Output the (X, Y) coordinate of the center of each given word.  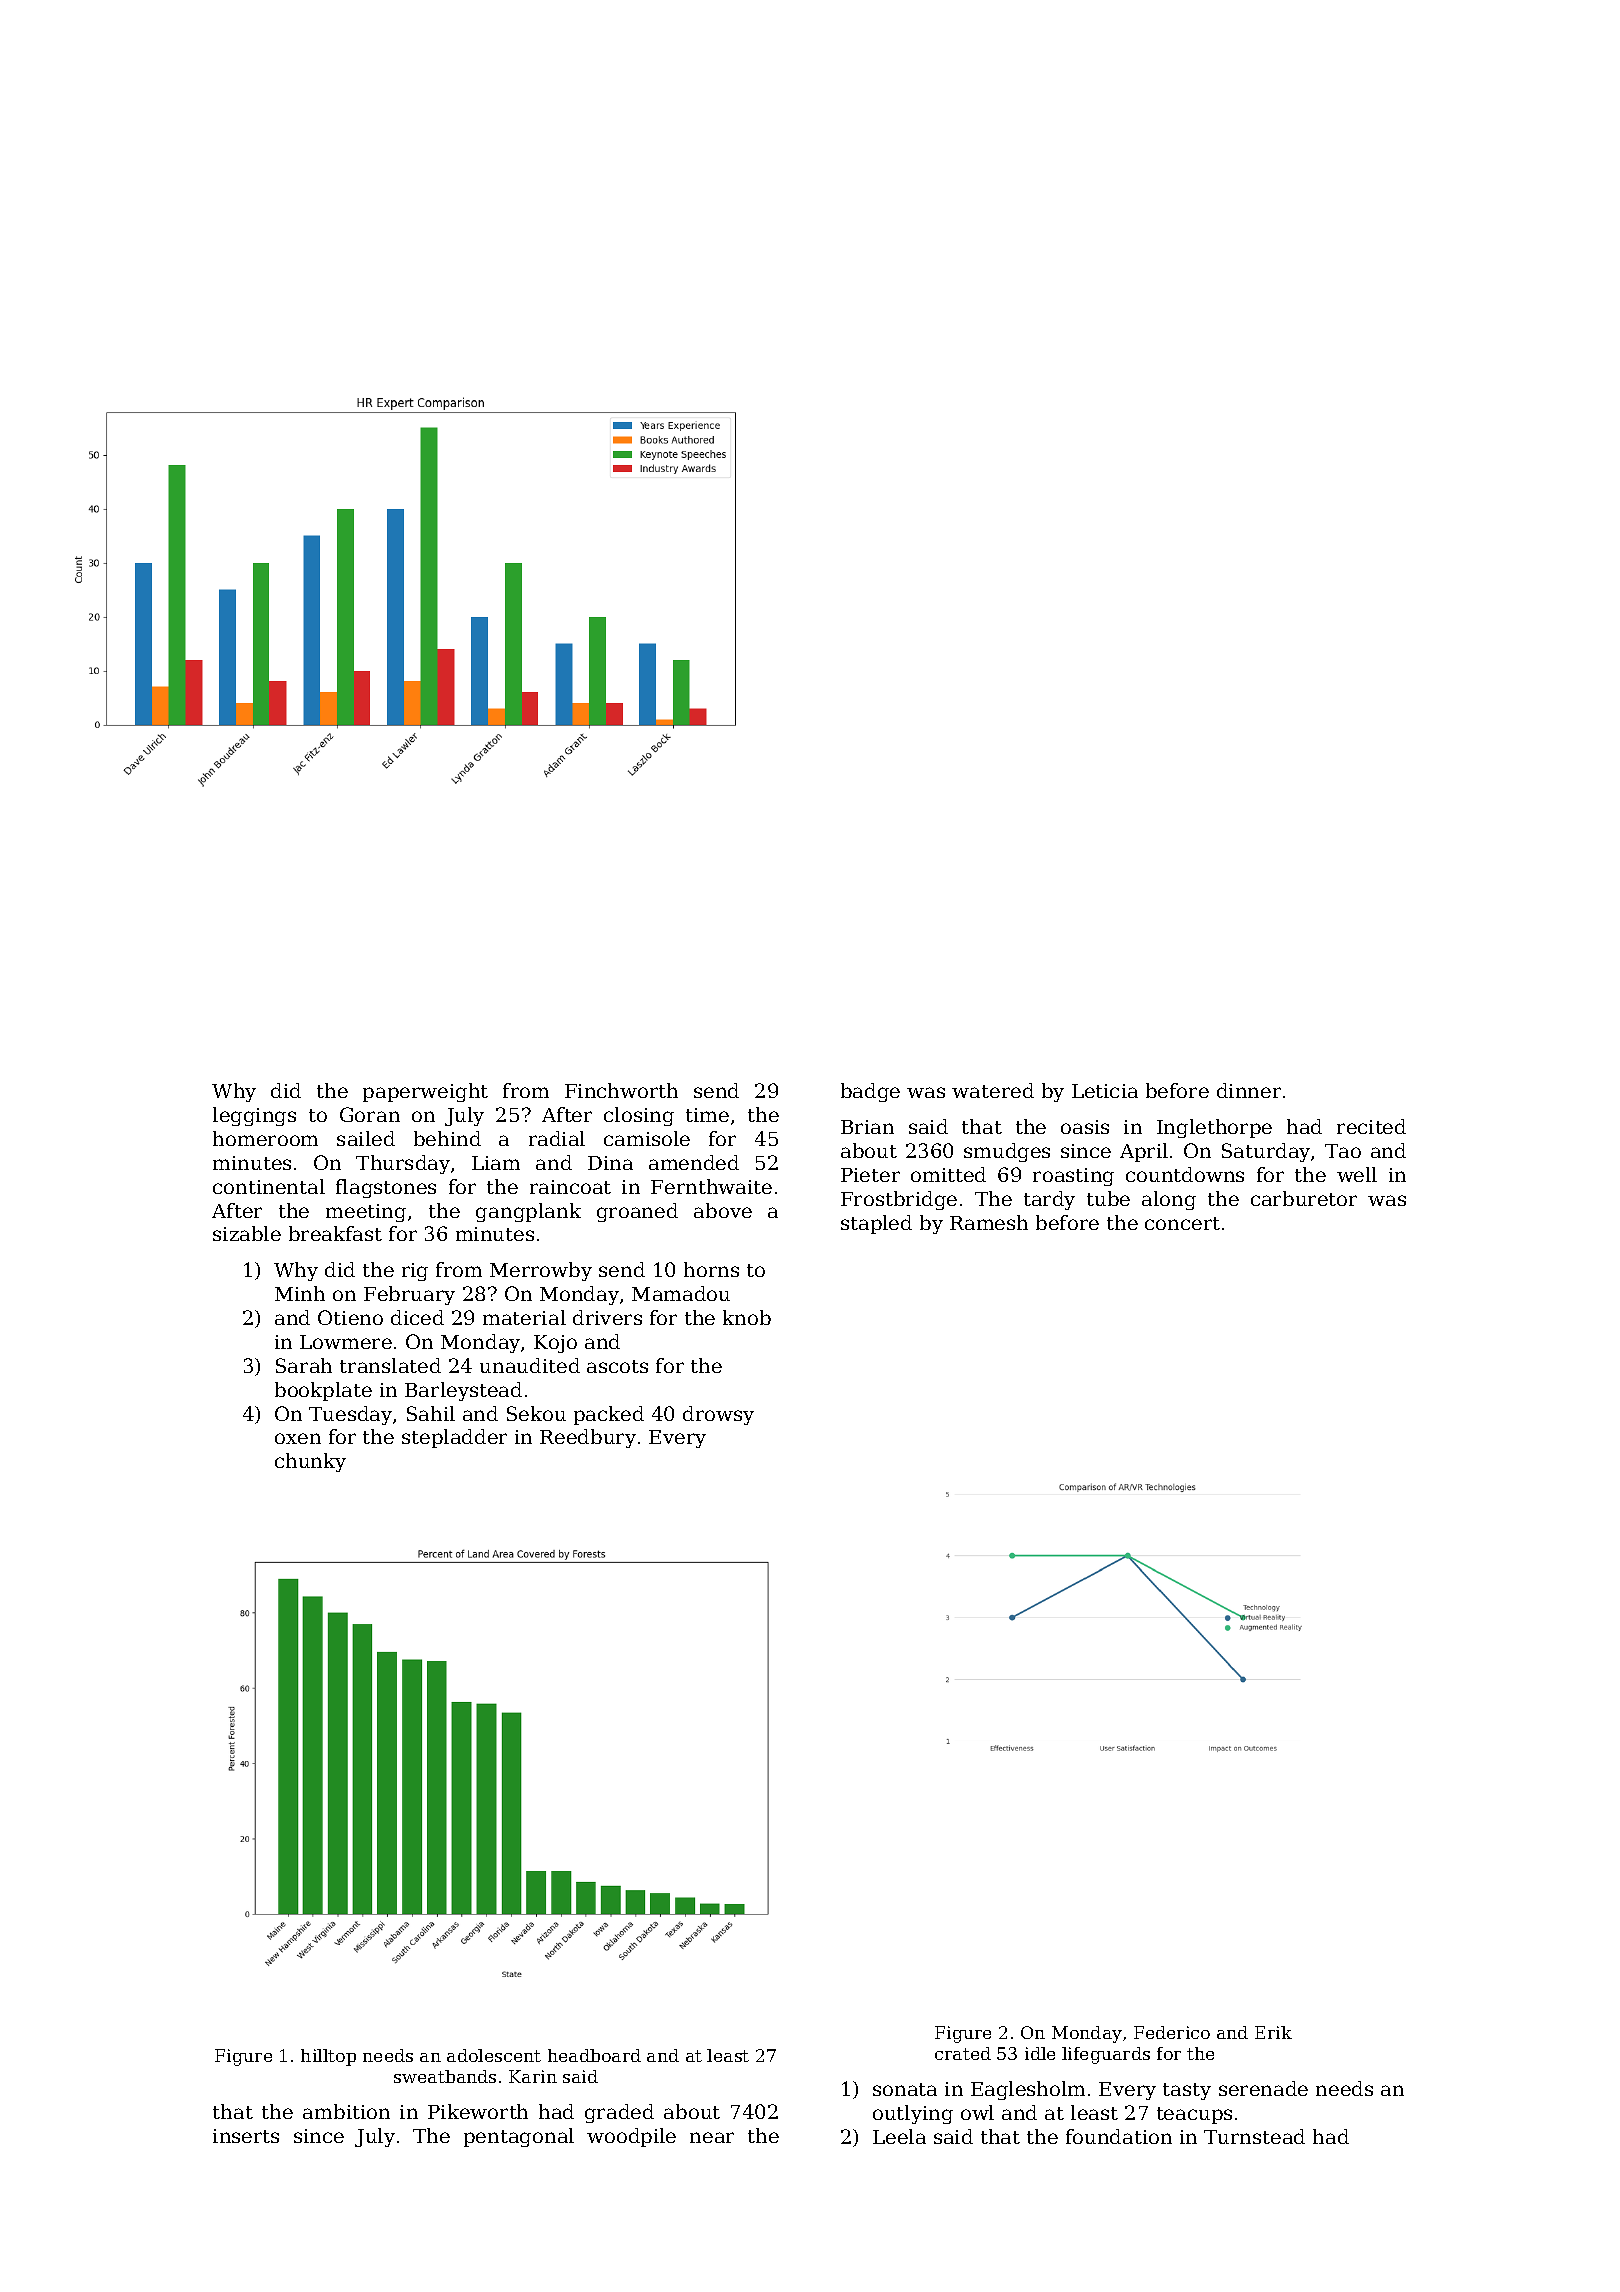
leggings (254, 1116)
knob (747, 1317)
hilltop (328, 2057)
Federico (1172, 2032)
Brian (867, 1127)
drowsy (718, 1415)
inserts (246, 2136)
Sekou (536, 1413)
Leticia (1105, 1091)
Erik (1273, 2032)
